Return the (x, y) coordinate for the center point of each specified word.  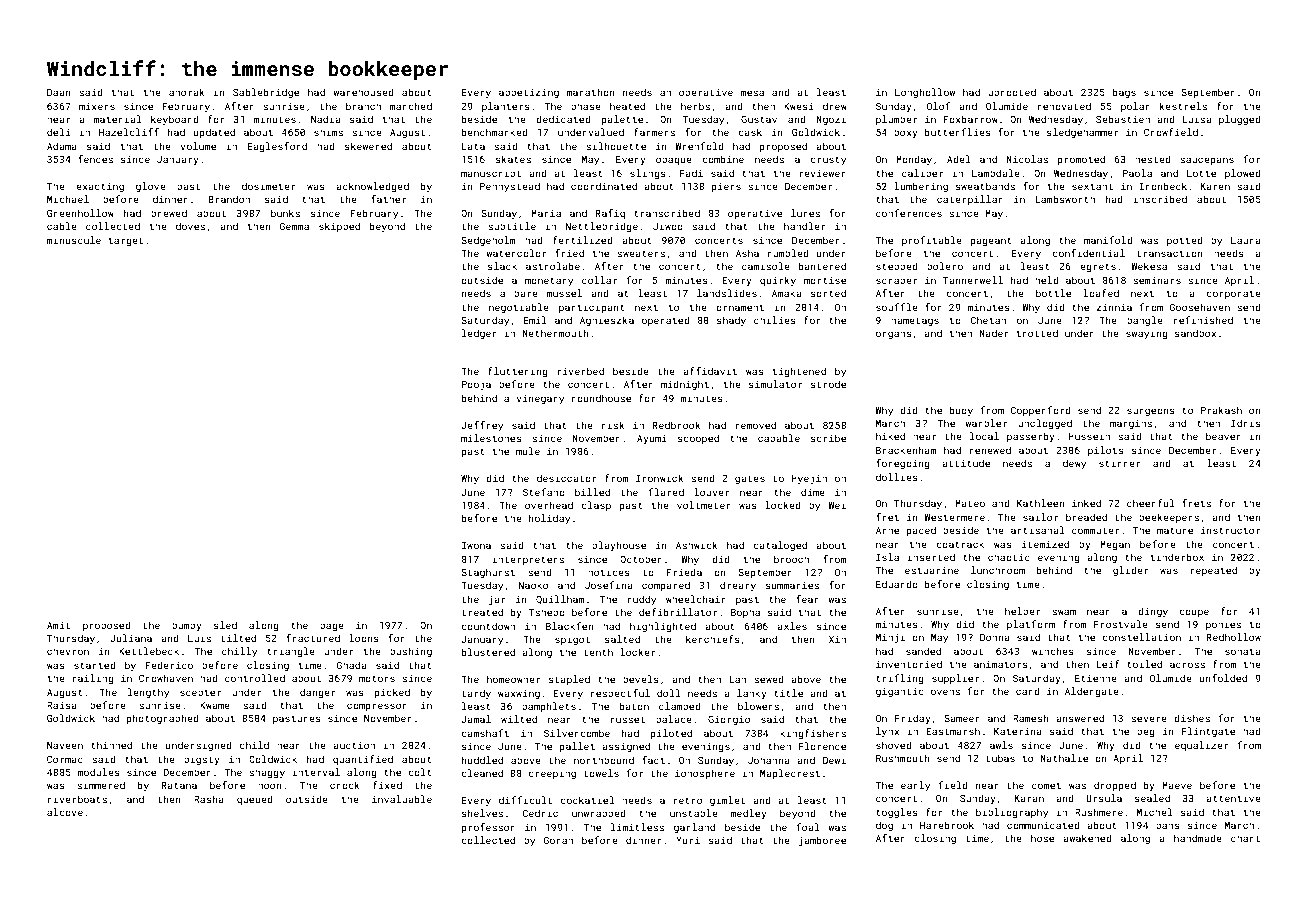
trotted (1037, 333)
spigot (572, 640)
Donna (995, 637)
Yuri (688, 840)
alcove (65, 812)
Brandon (229, 199)
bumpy (187, 626)
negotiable (519, 308)
